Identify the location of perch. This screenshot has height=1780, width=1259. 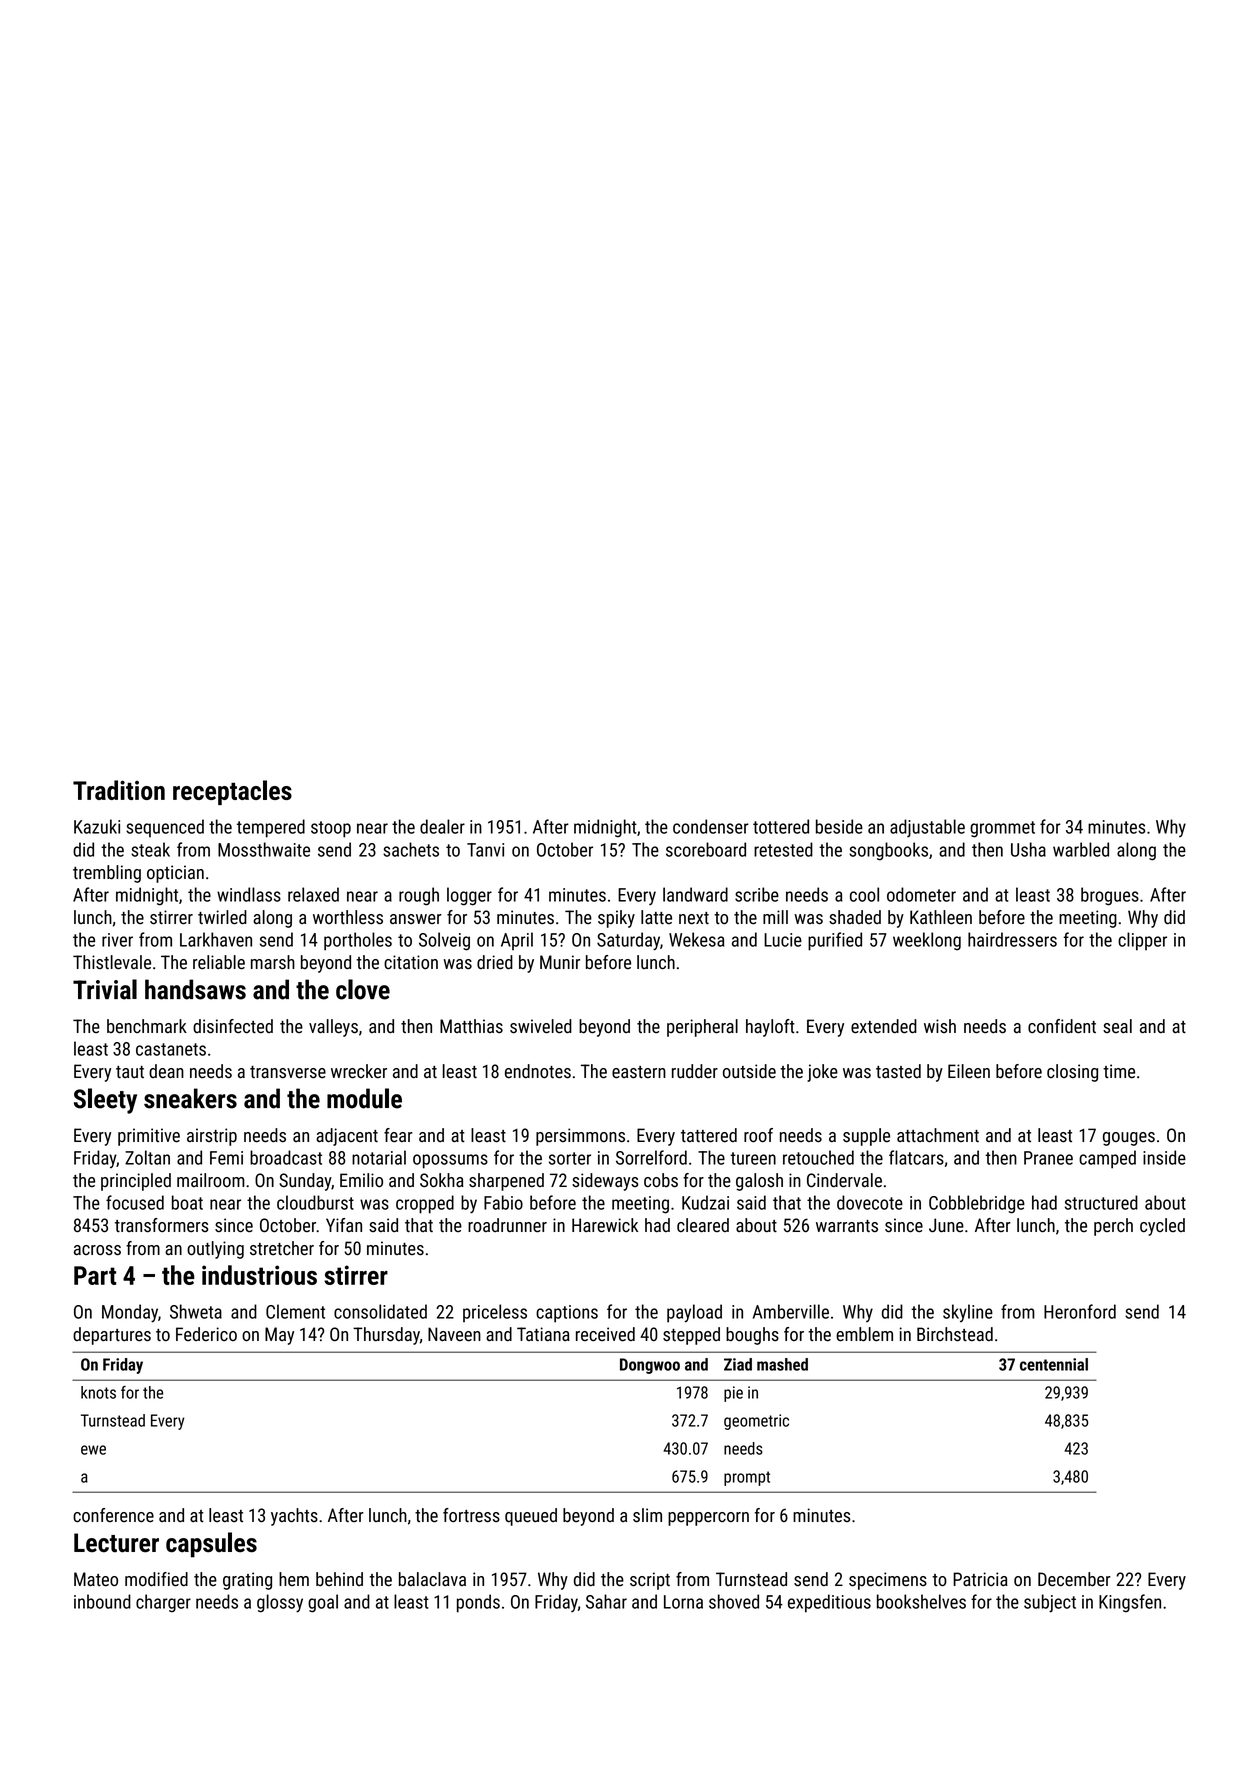
(1113, 1227).
